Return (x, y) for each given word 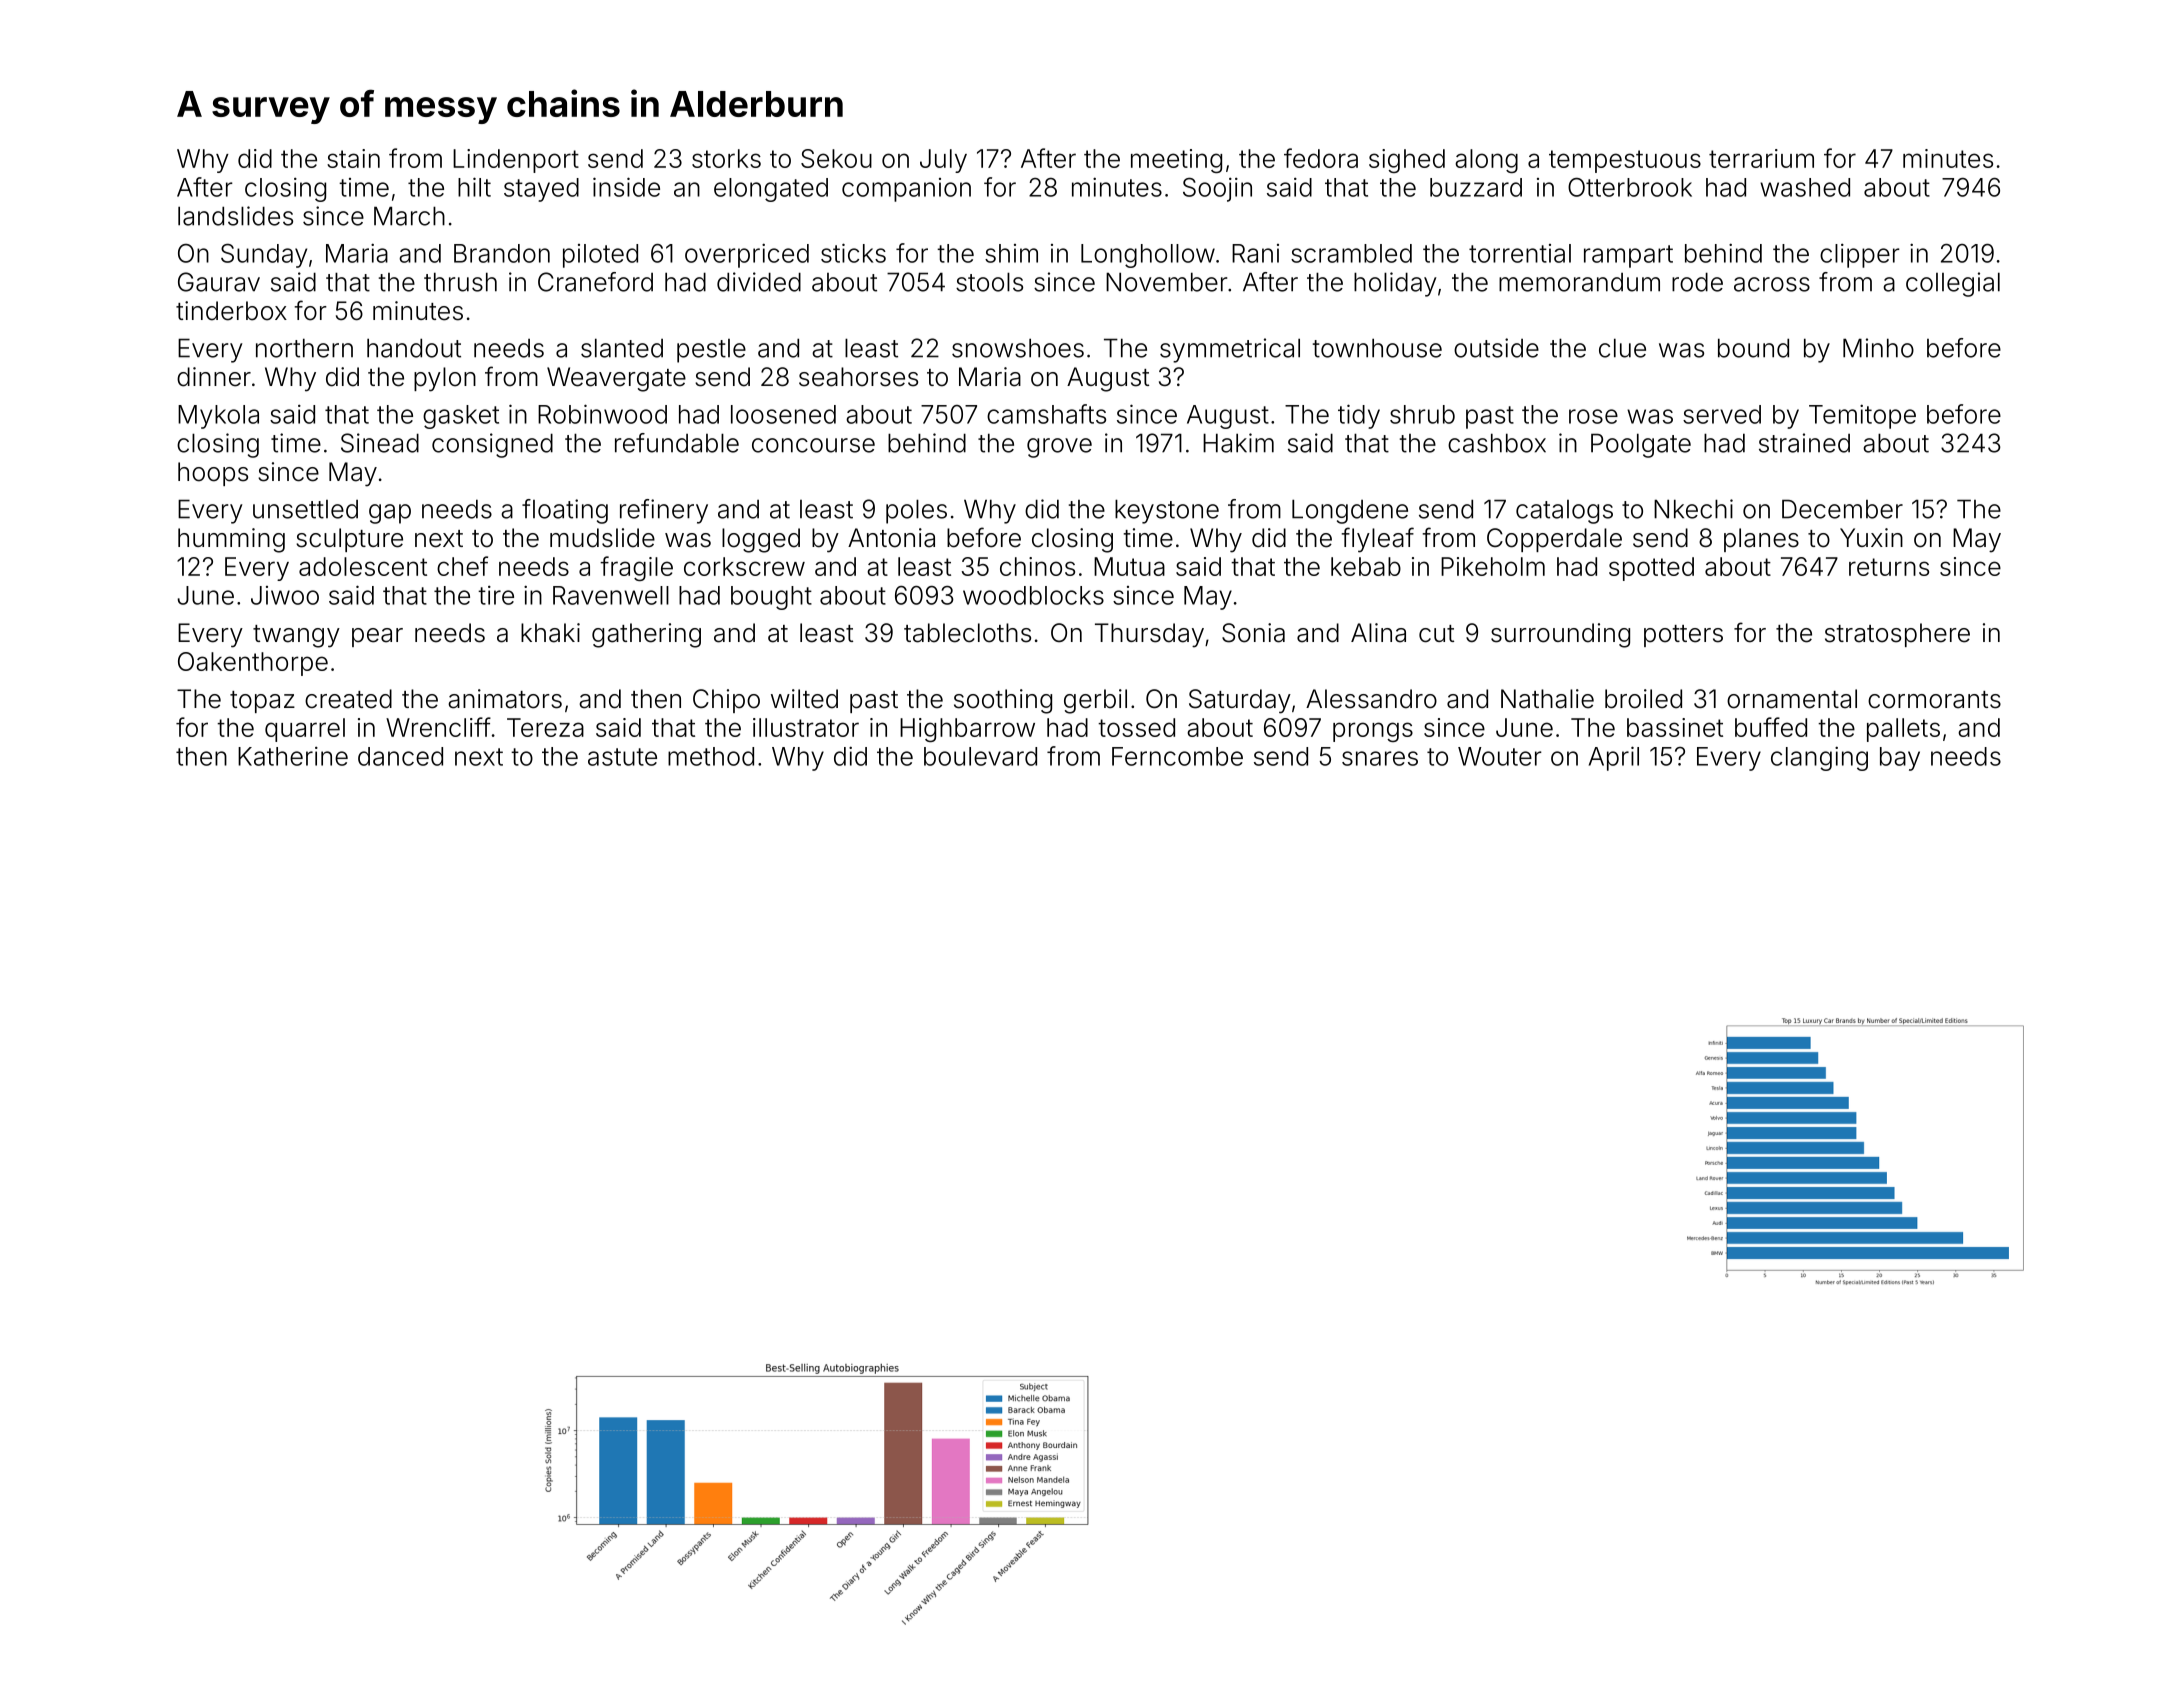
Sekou (836, 158)
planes (1761, 540)
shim (1011, 253)
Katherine (293, 756)
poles (916, 511)
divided (759, 282)
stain (353, 158)
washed (1805, 187)
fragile (636, 568)
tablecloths (967, 633)
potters (1683, 636)
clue (1622, 348)
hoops (213, 474)
